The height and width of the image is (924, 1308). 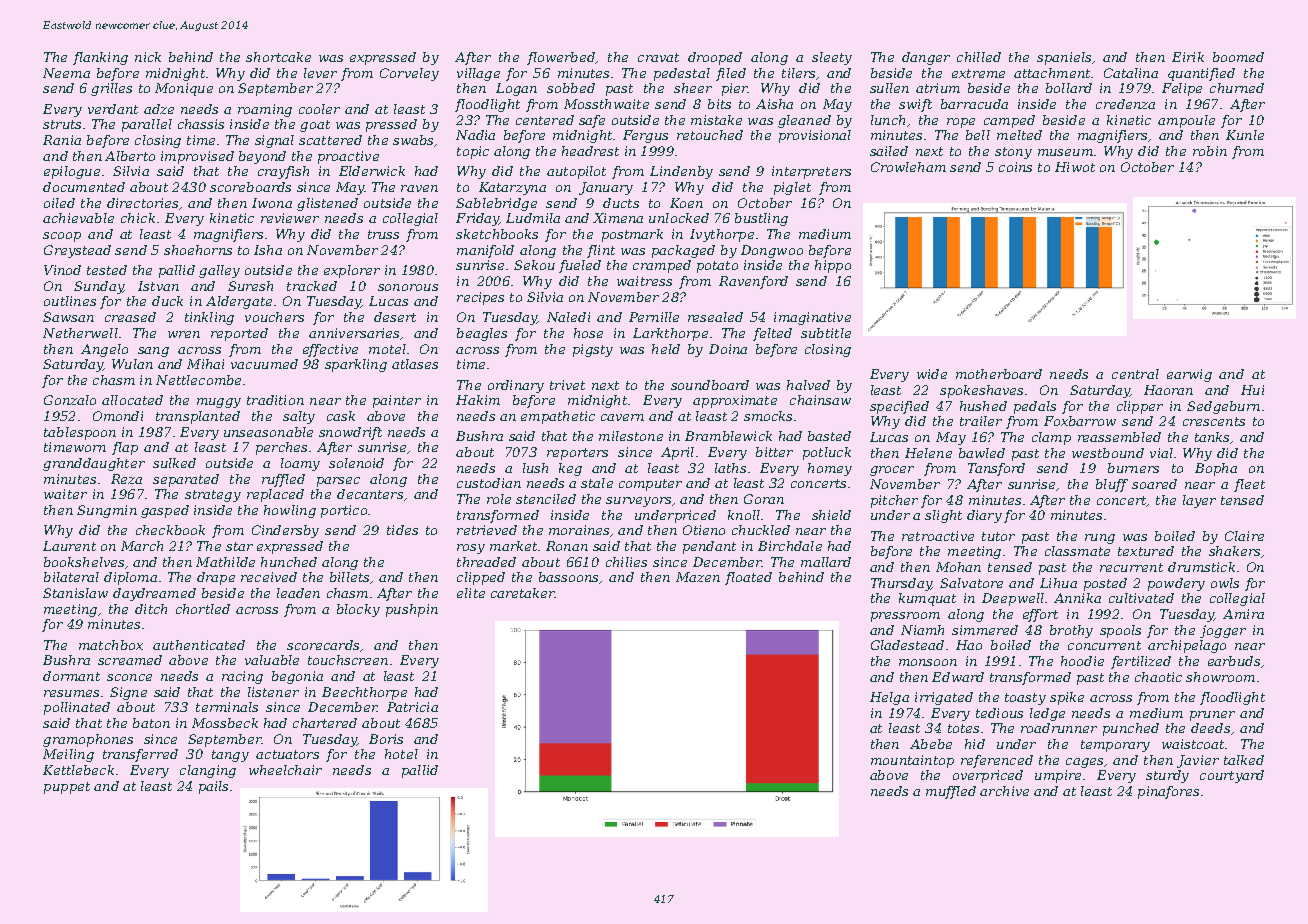 I want to click on pails, so click(x=213, y=787).
